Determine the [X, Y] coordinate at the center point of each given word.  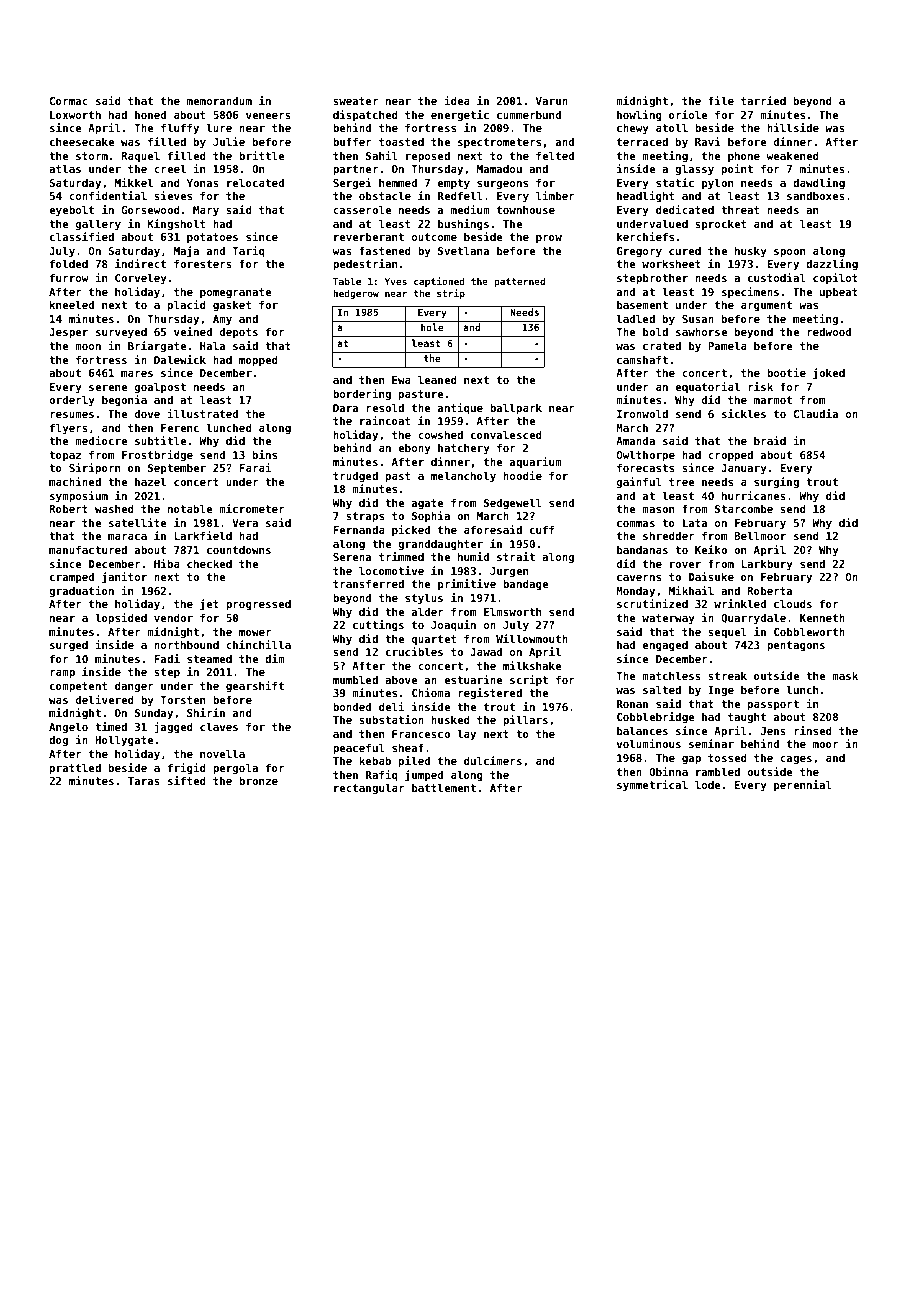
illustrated [202, 413]
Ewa [401, 380]
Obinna [668, 771]
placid [187, 306]
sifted [187, 780]
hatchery [464, 449]
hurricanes [754, 495]
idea [457, 100]
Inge [721, 691]
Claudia [816, 413]
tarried [763, 100]
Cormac [69, 101]
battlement [444, 787]
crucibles [414, 651]
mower [255, 633]
